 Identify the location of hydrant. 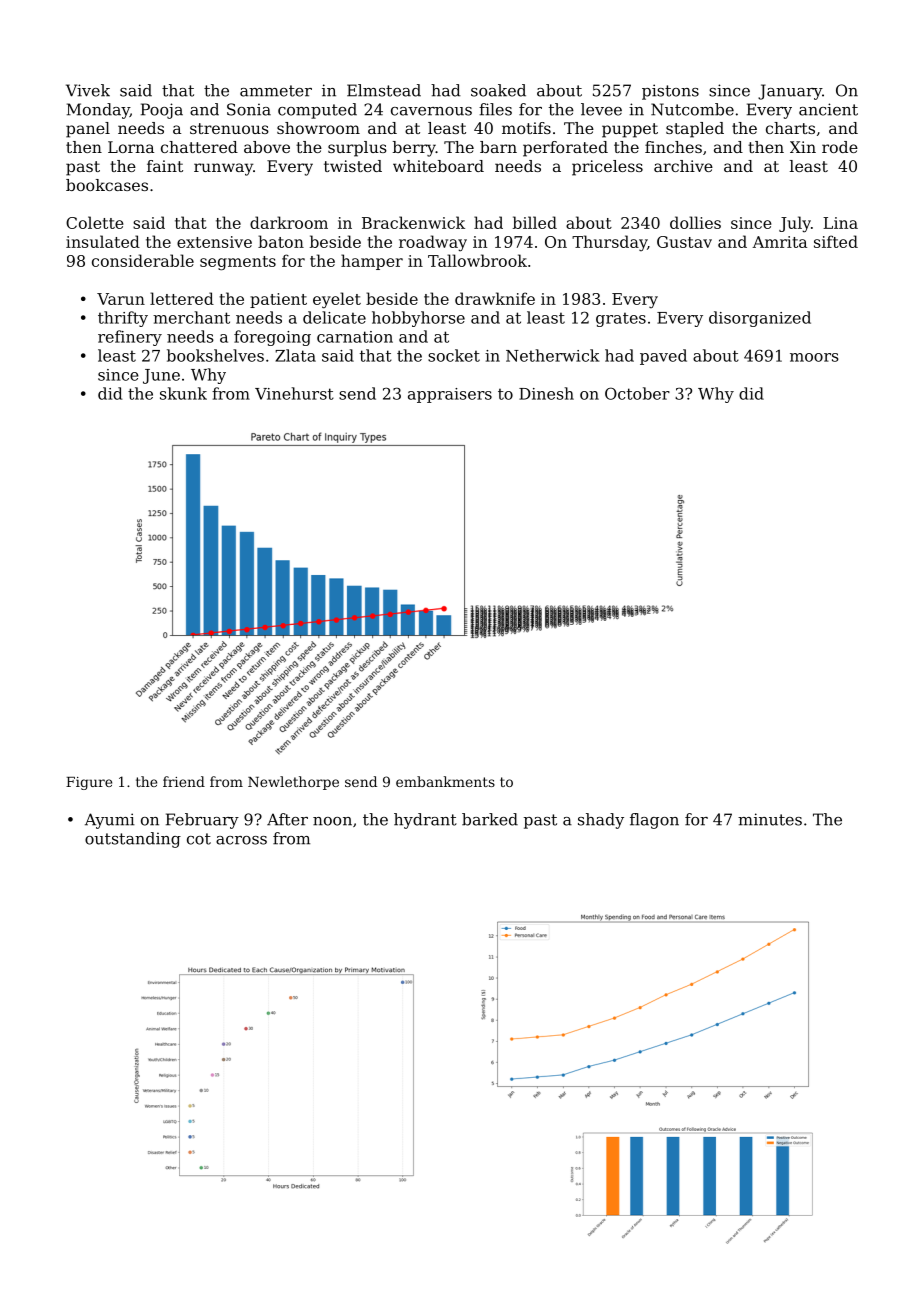
(425, 821).
